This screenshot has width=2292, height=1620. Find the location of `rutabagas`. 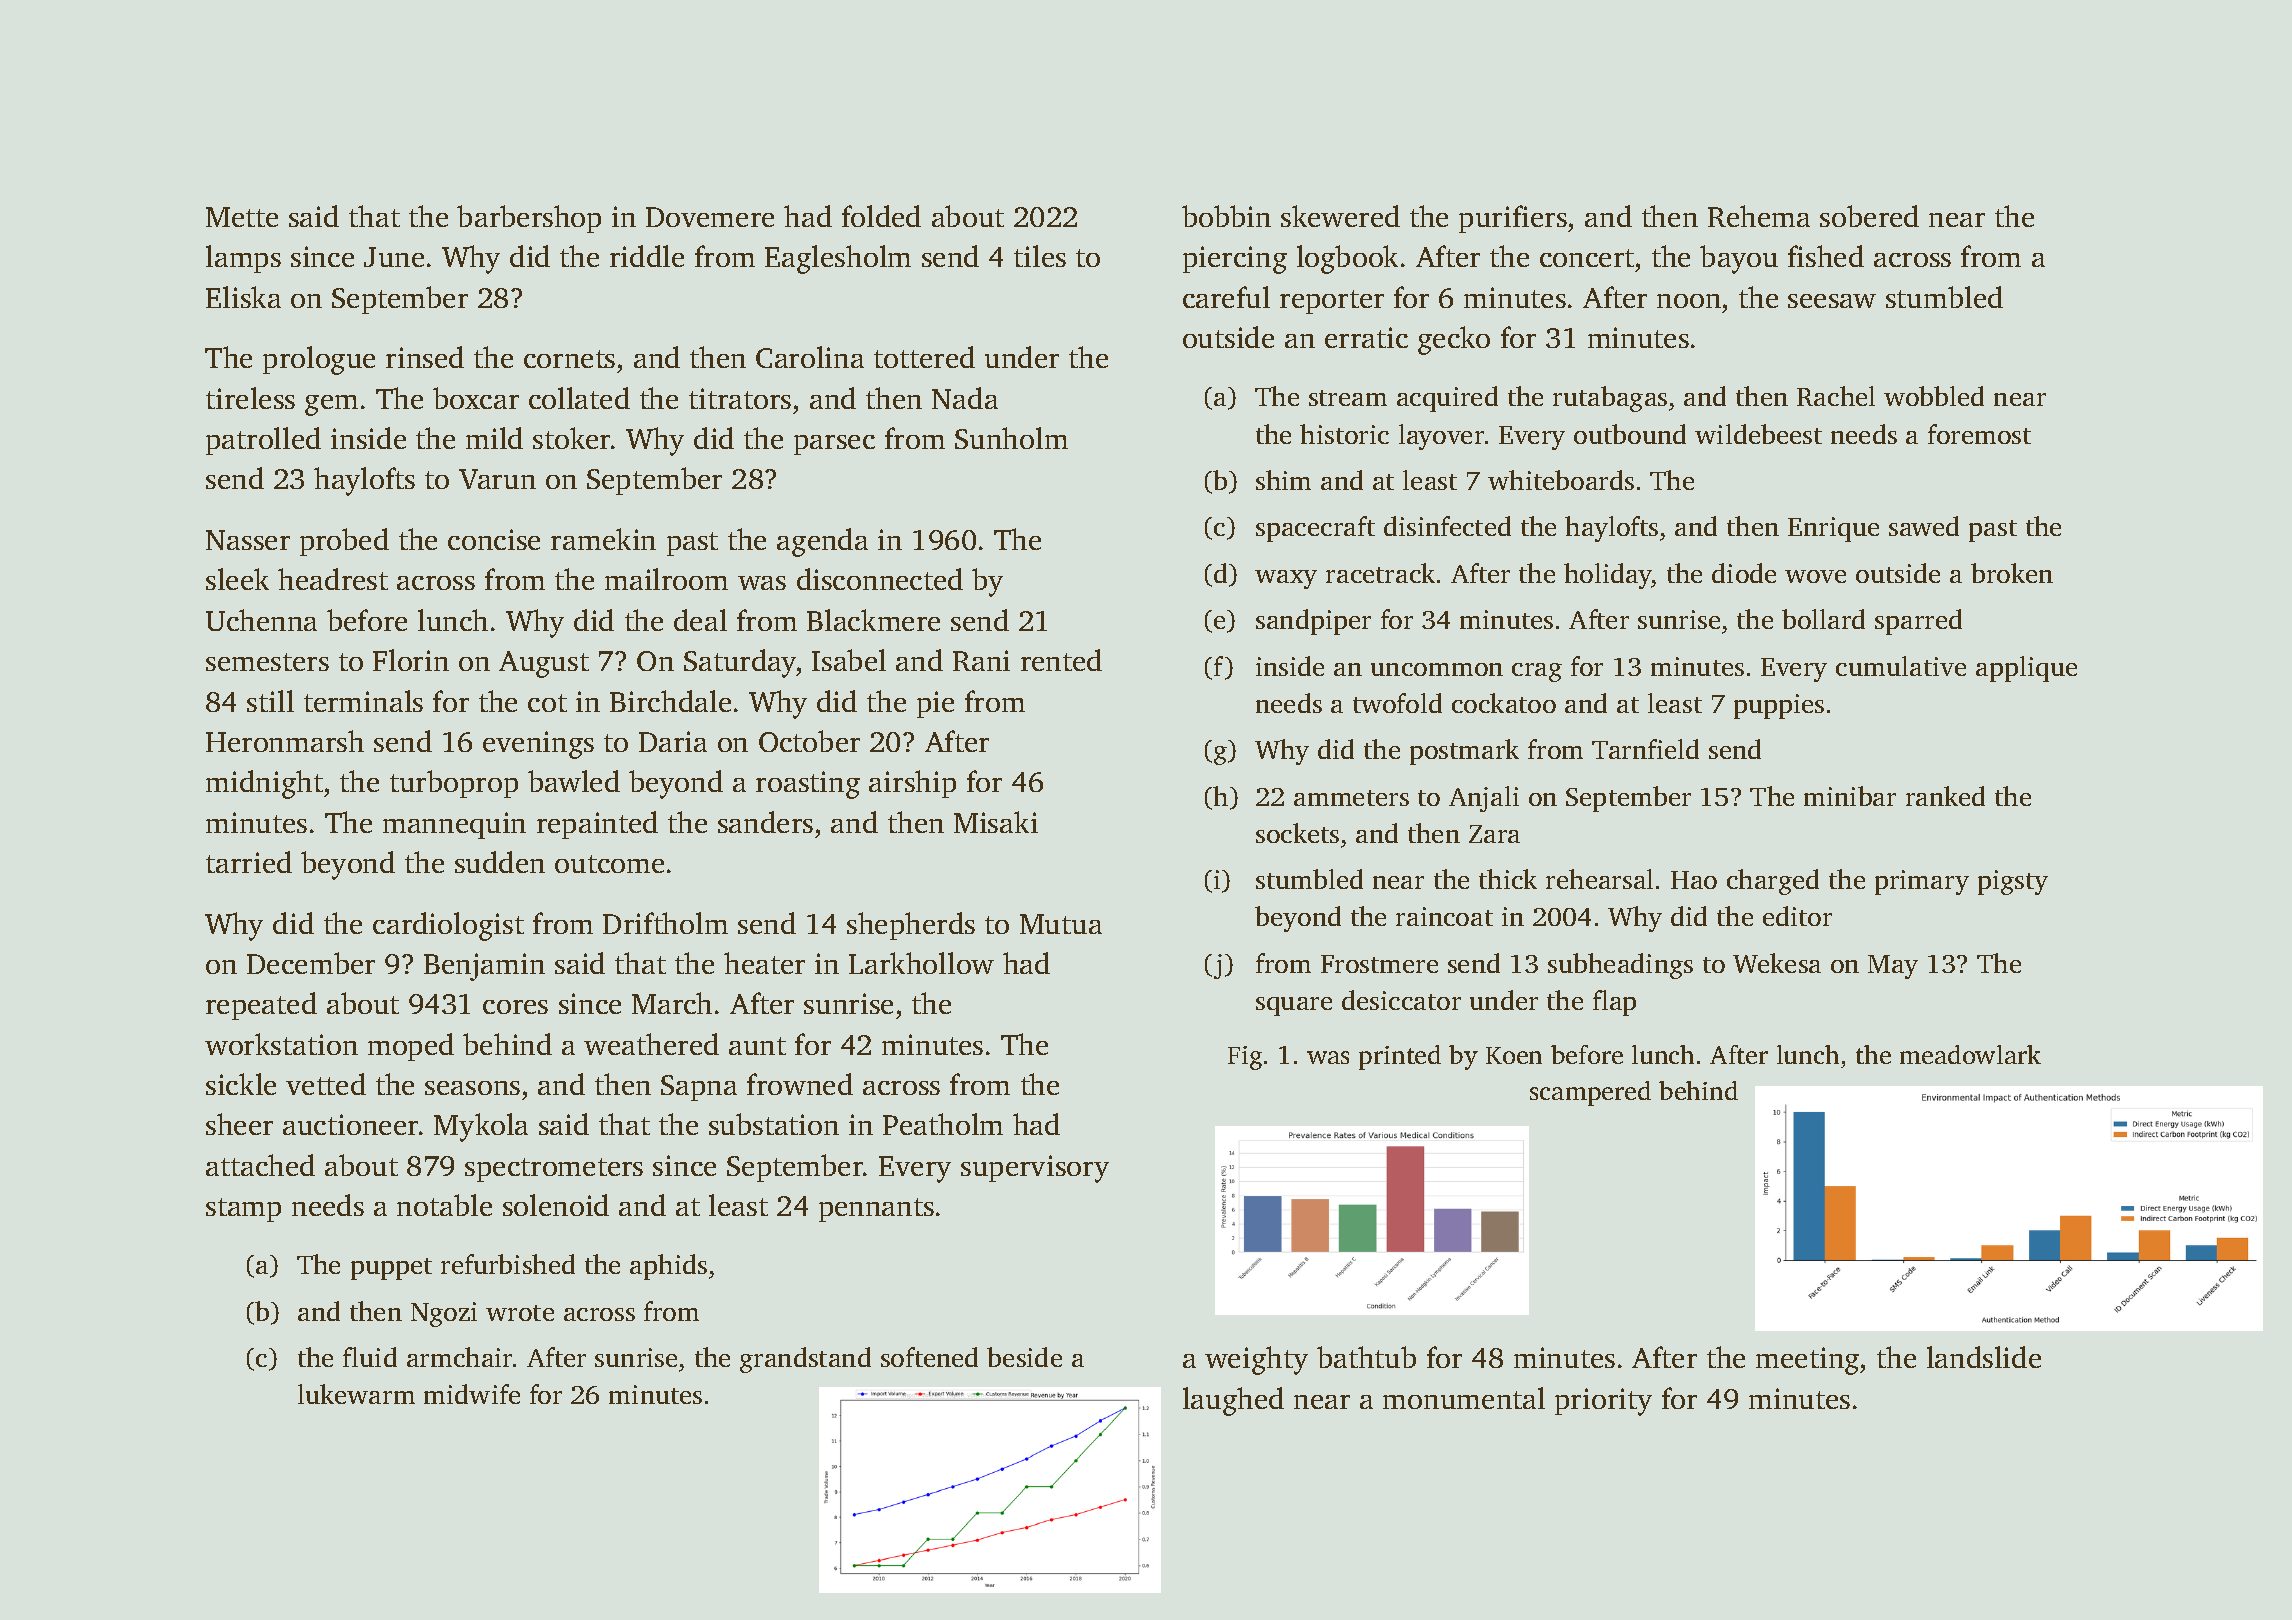

rutabagas is located at coordinates (1610, 399).
